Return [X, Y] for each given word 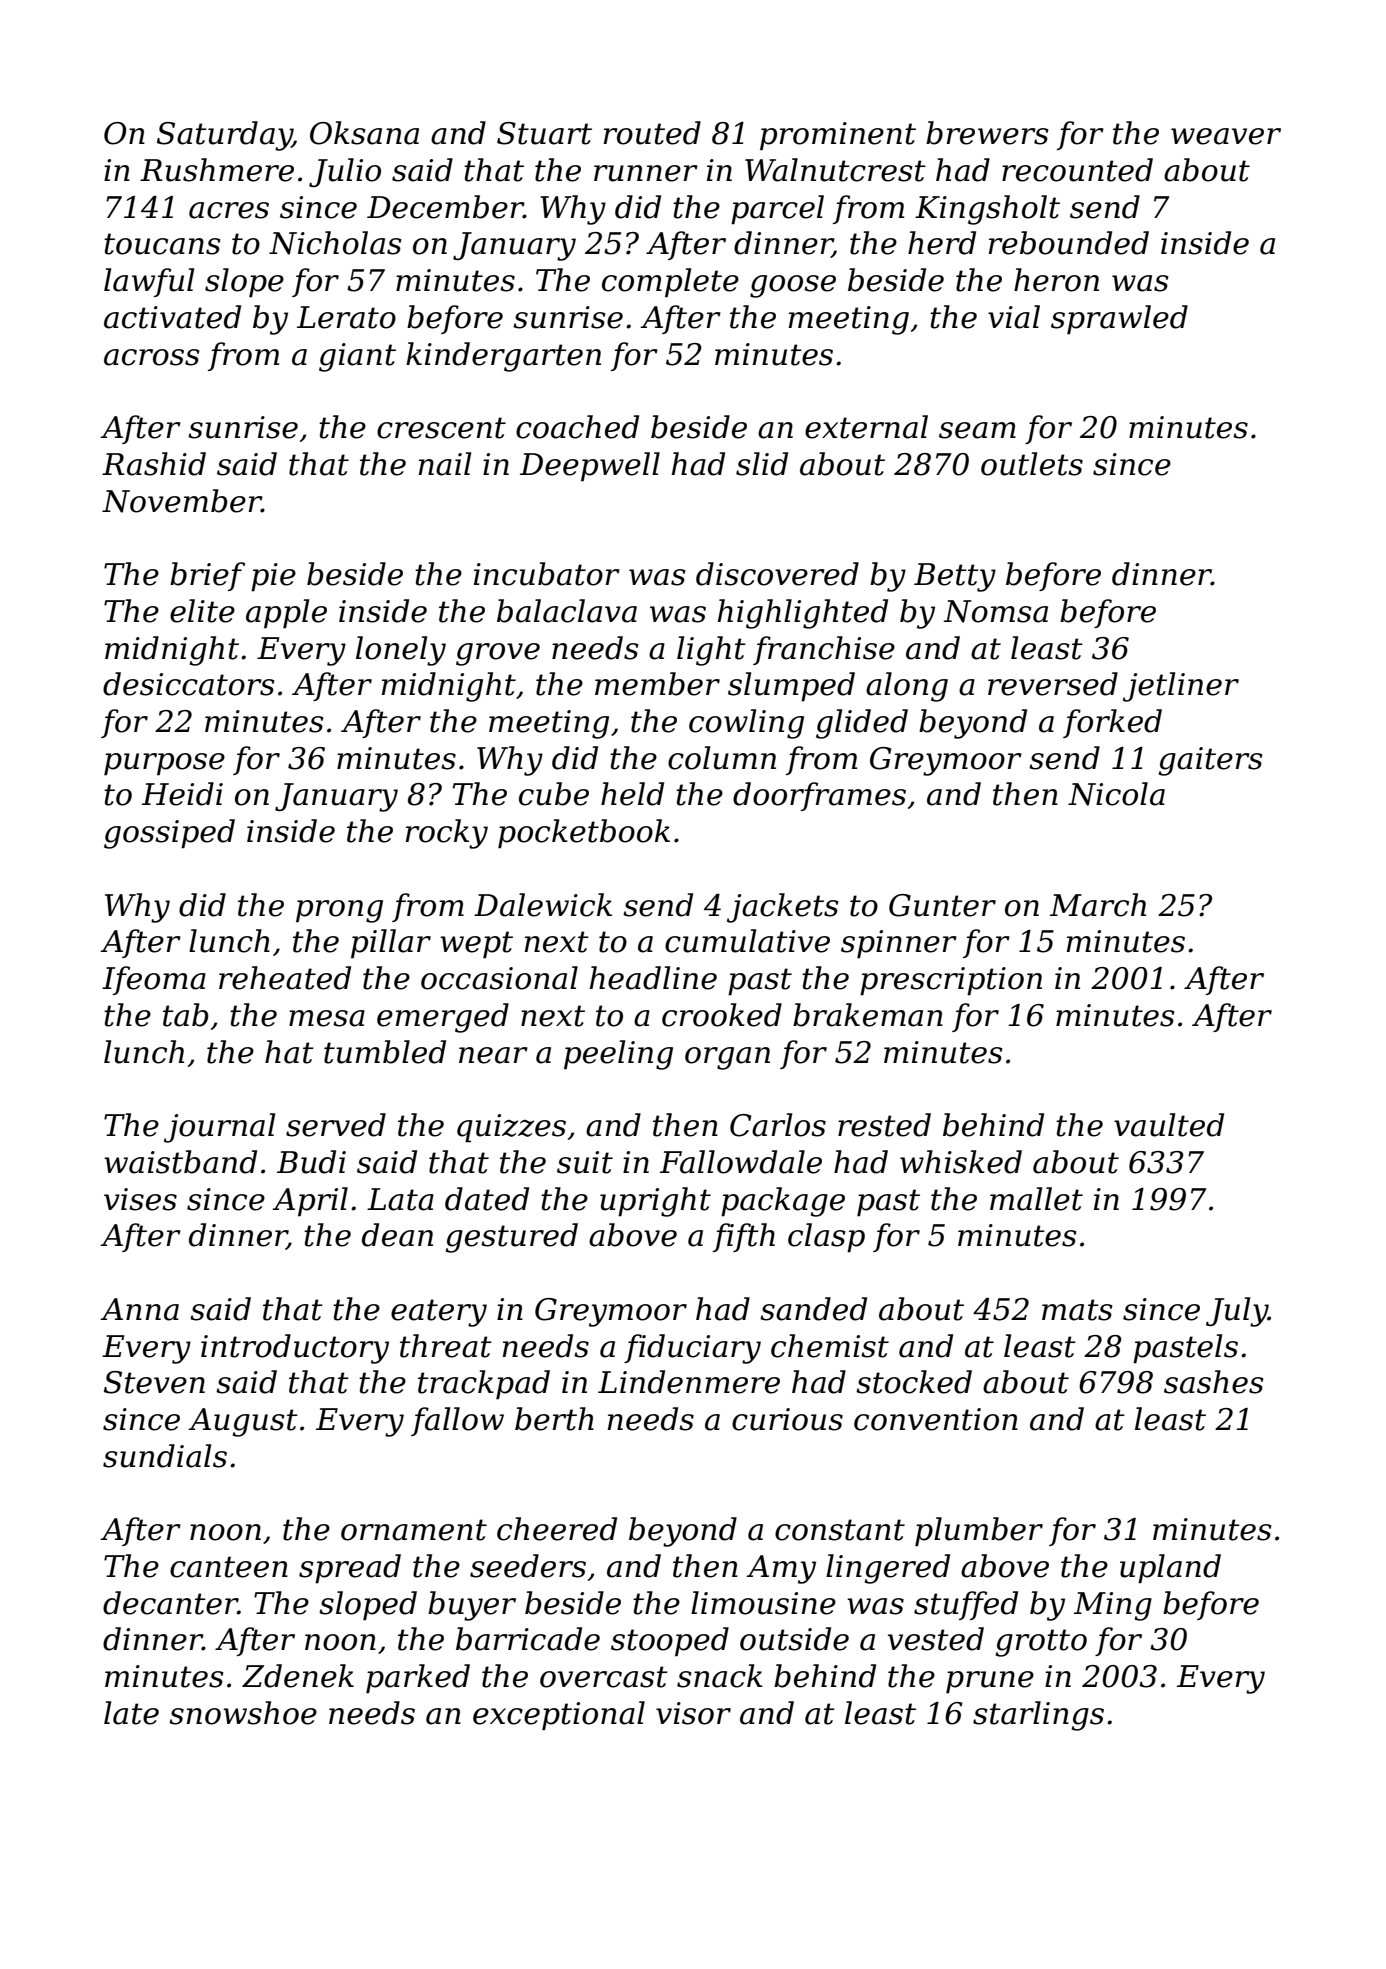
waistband [180, 1162]
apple [286, 614]
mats [1077, 1310]
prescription [951, 981]
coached [577, 427]
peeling [618, 1055]
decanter [170, 1603]
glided [862, 724]
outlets [1032, 464]
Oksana [364, 133]
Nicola [1116, 794]
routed [652, 133]
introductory [295, 1349]
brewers [987, 133]
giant [357, 357]
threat [446, 1346]
